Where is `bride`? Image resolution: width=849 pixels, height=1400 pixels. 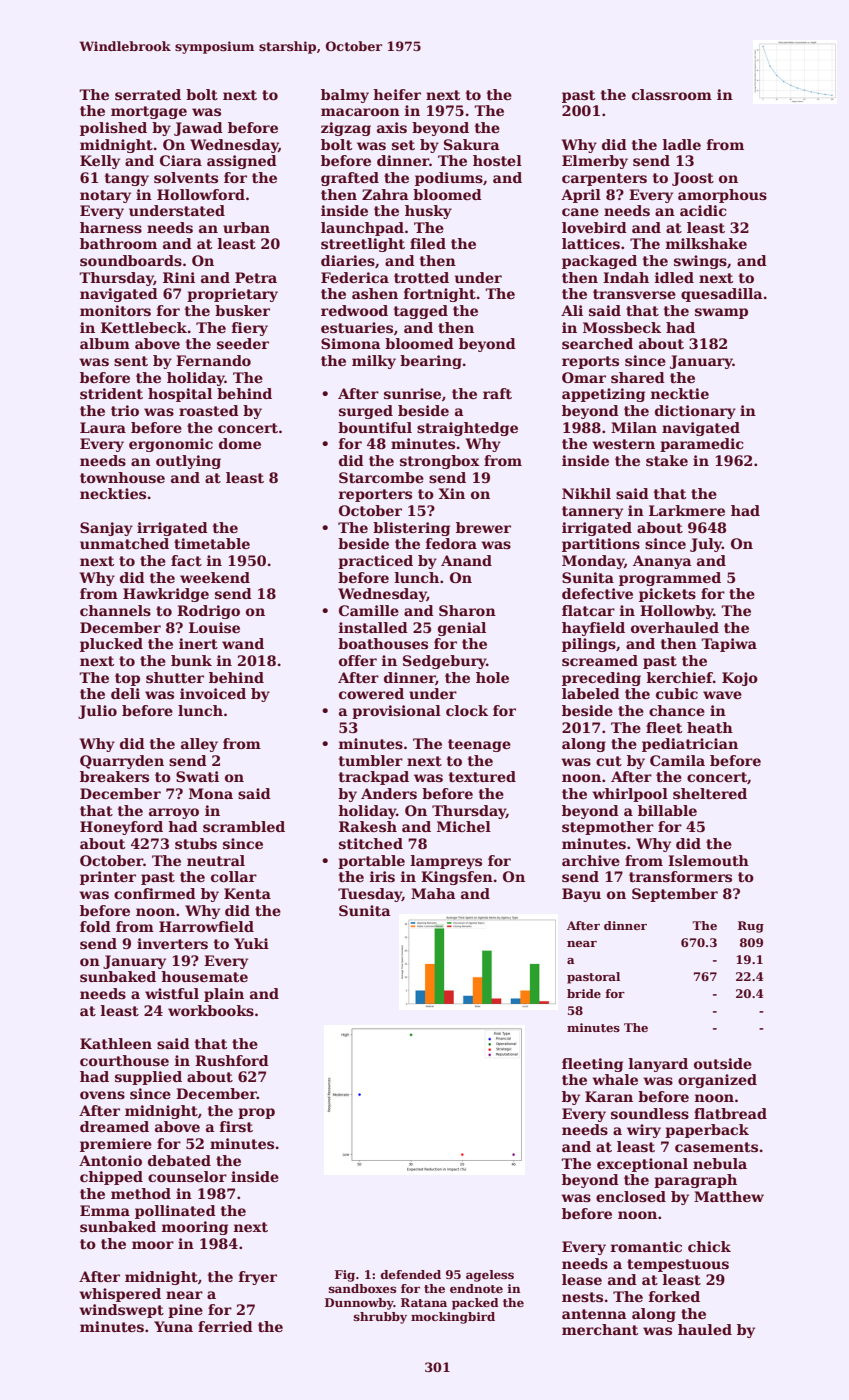 bride is located at coordinates (584, 993).
